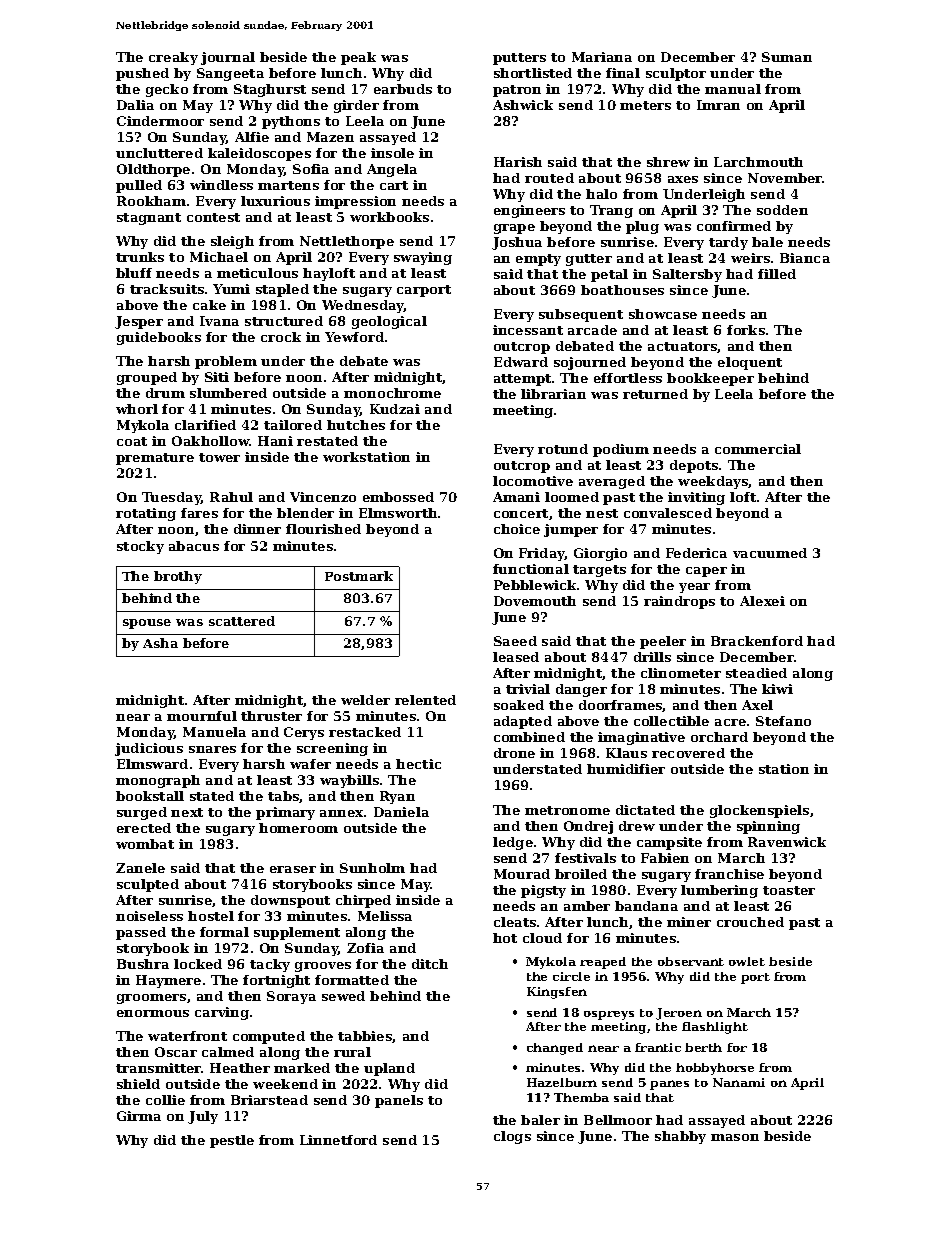  What do you see at coordinates (770, 553) in the page?
I see `vacuumed` at bounding box center [770, 553].
